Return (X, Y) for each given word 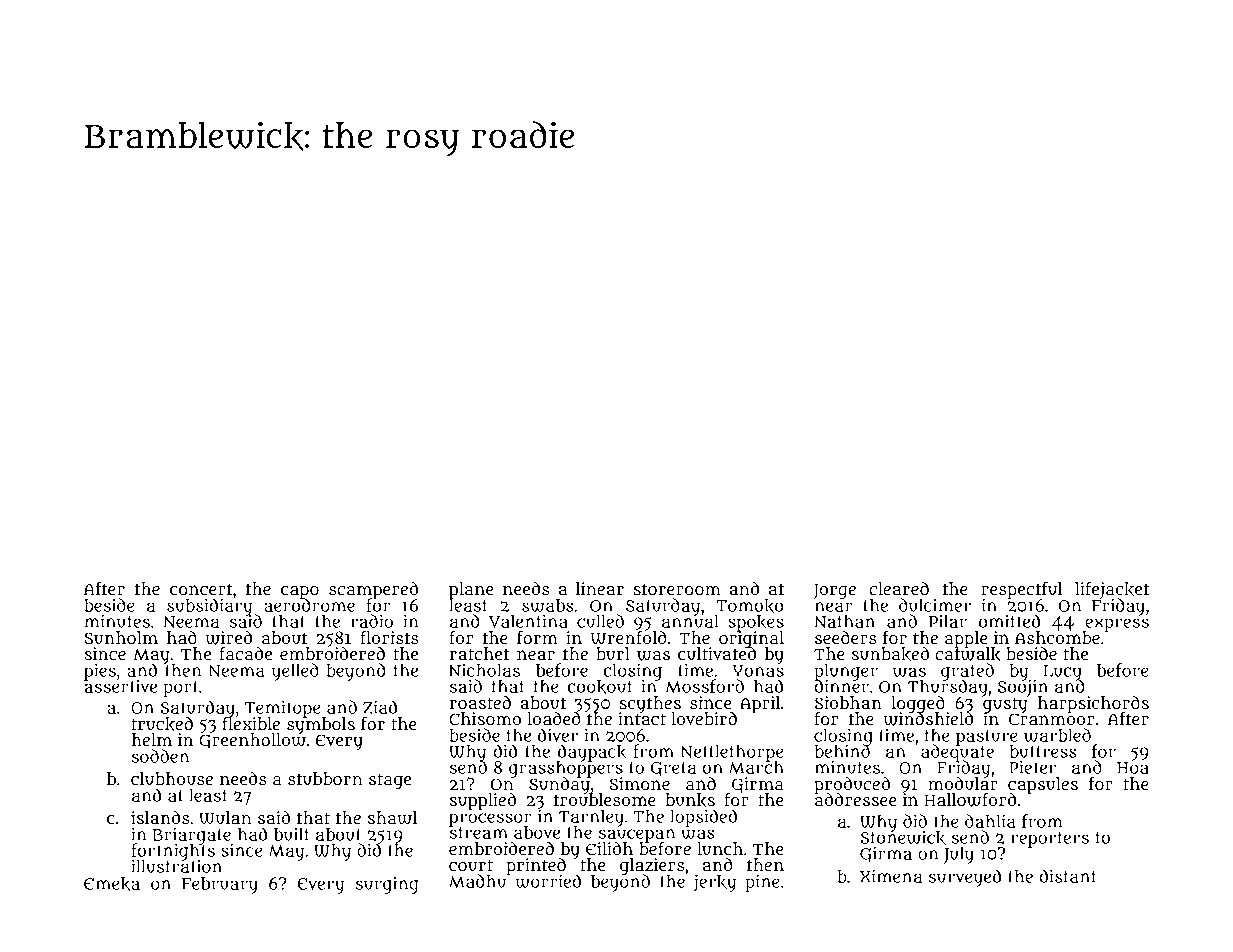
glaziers (652, 866)
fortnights (173, 852)
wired (228, 638)
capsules (1043, 785)
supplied (483, 802)
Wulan (225, 818)
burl (613, 654)
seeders (846, 637)
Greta (673, 769)
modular (963, 784)
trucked (162, 724)
